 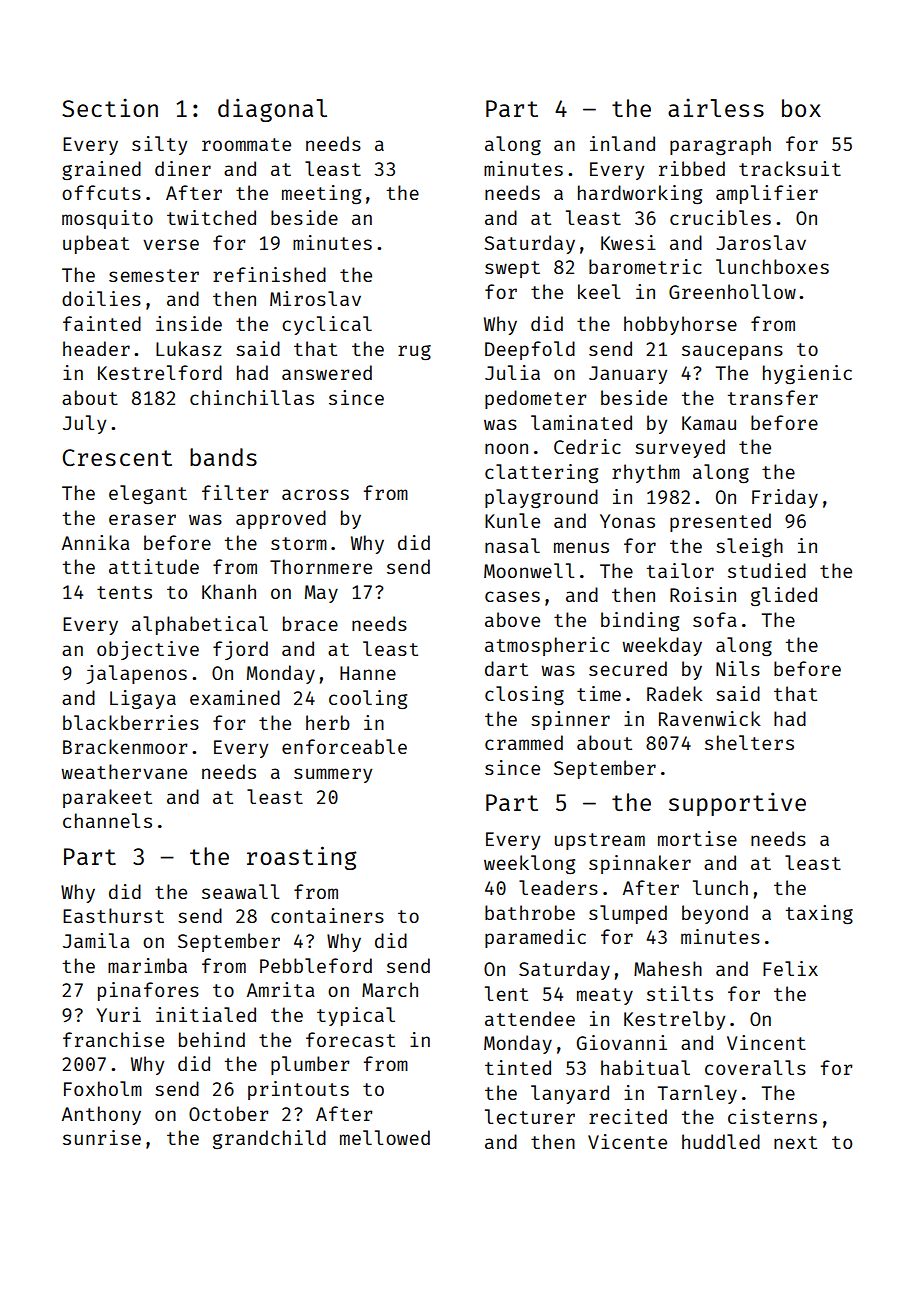 I want to click on mellowed, so click(x=385, y=1137).
